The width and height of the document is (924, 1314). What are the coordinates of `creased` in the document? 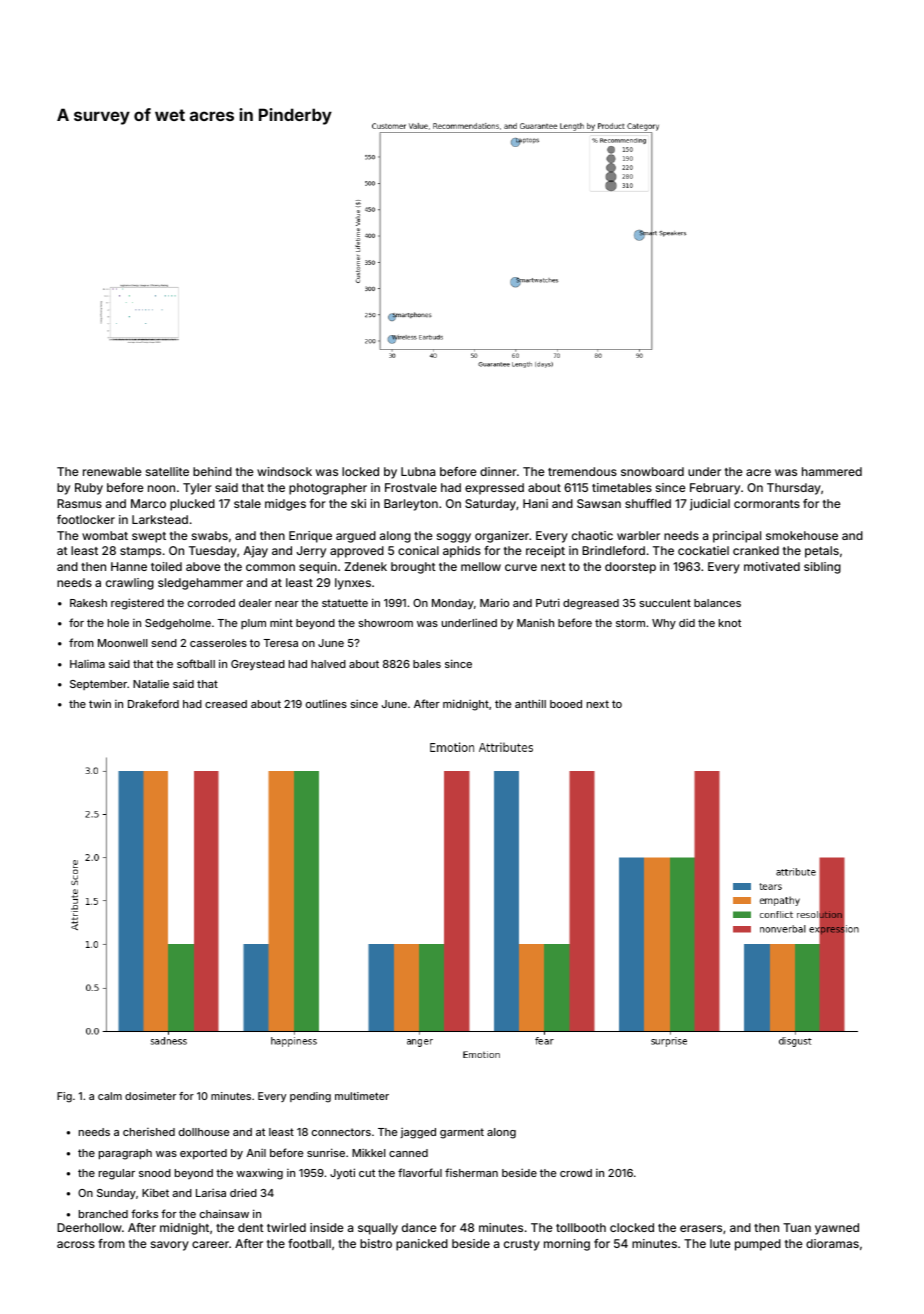 It's located at (226, 704).
